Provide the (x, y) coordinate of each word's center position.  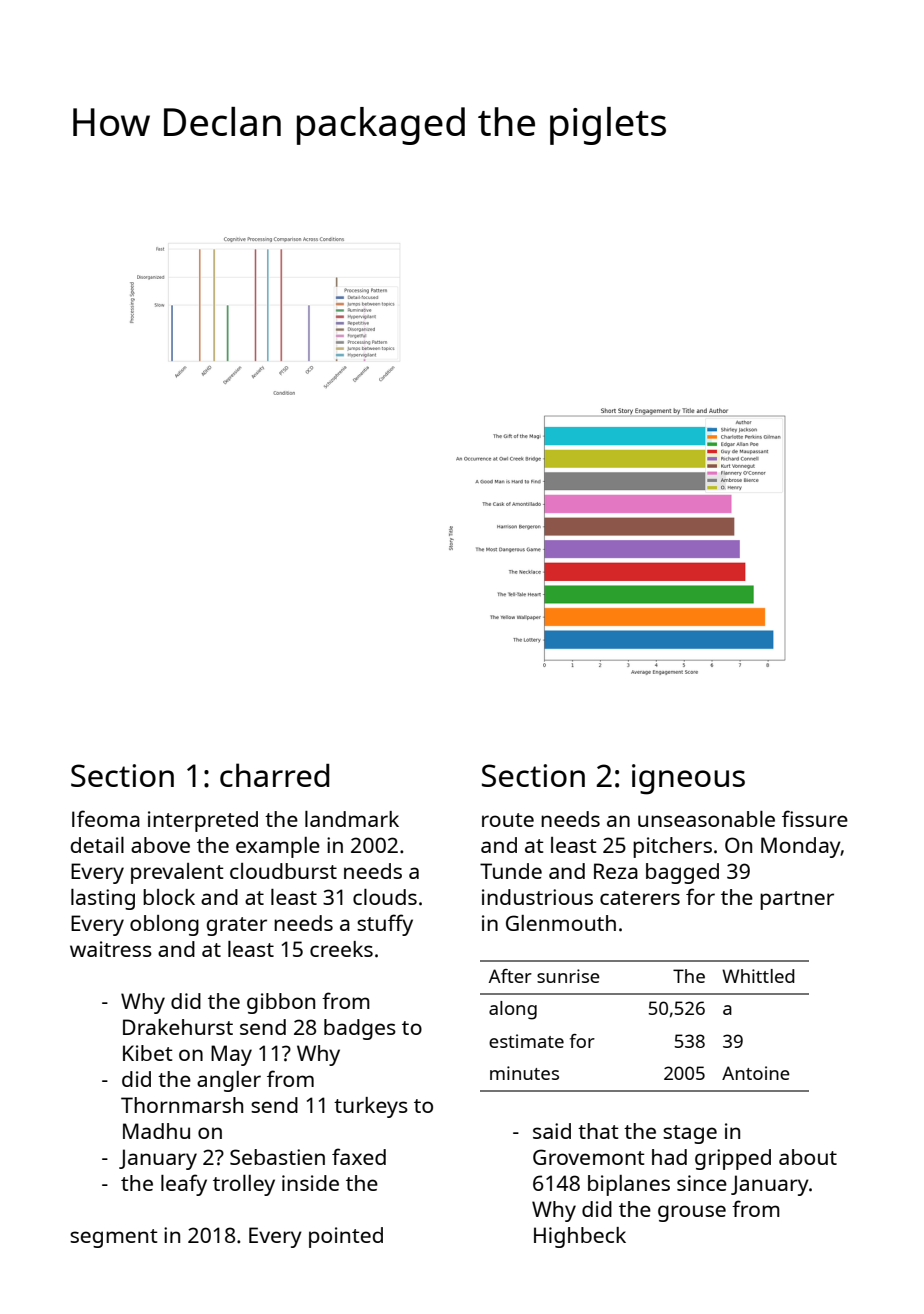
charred (275, 775)
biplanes (629, 1185)
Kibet (147, 1053)
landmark (352, 819)
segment (113, 1238)
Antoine (756, 1073)
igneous (688, 779)
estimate (526, 1041)
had (669, 1157)
